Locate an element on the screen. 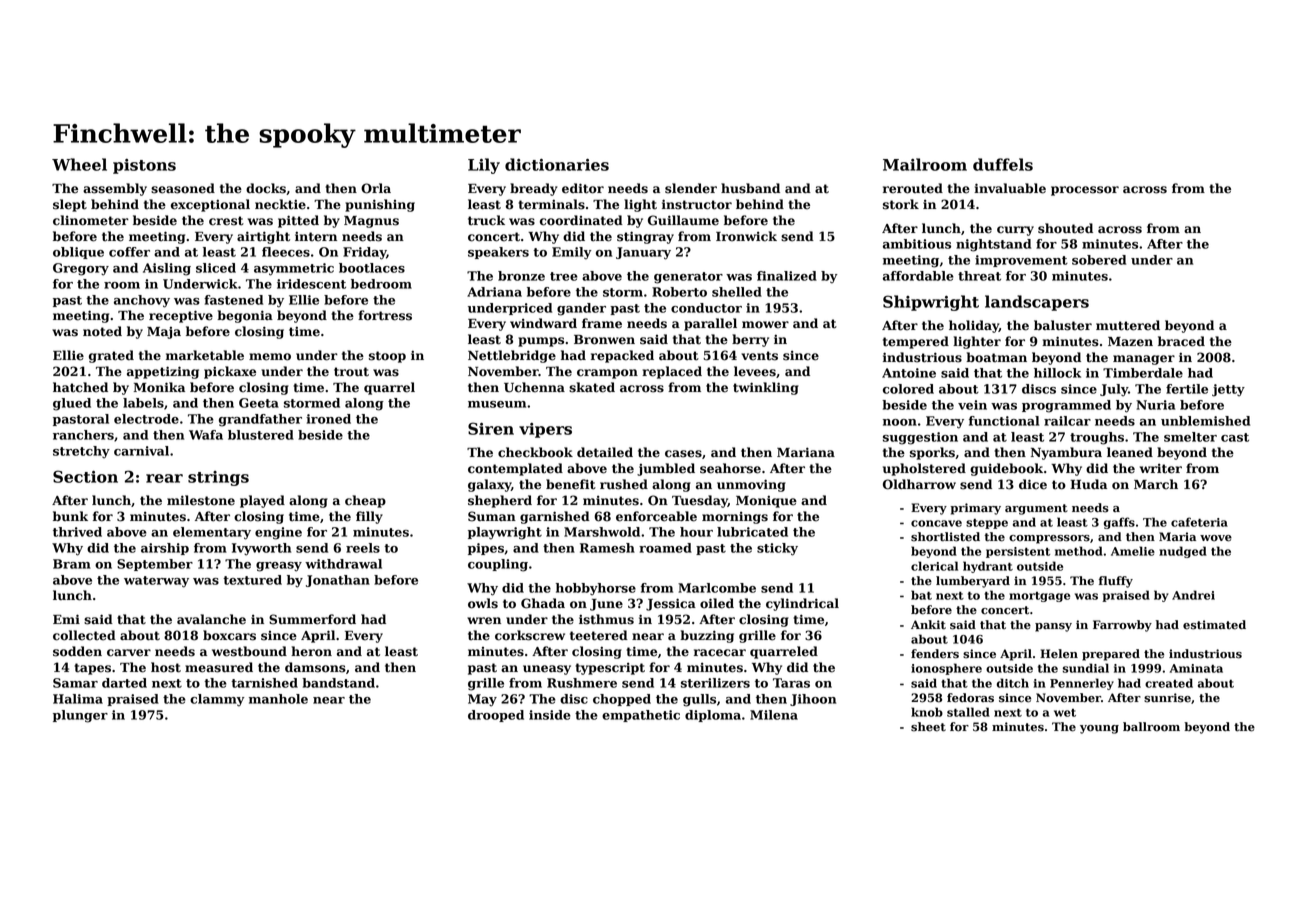 The height and width of the screenshot is (924, 1308). plunger is located at coordinates (80, 716).
